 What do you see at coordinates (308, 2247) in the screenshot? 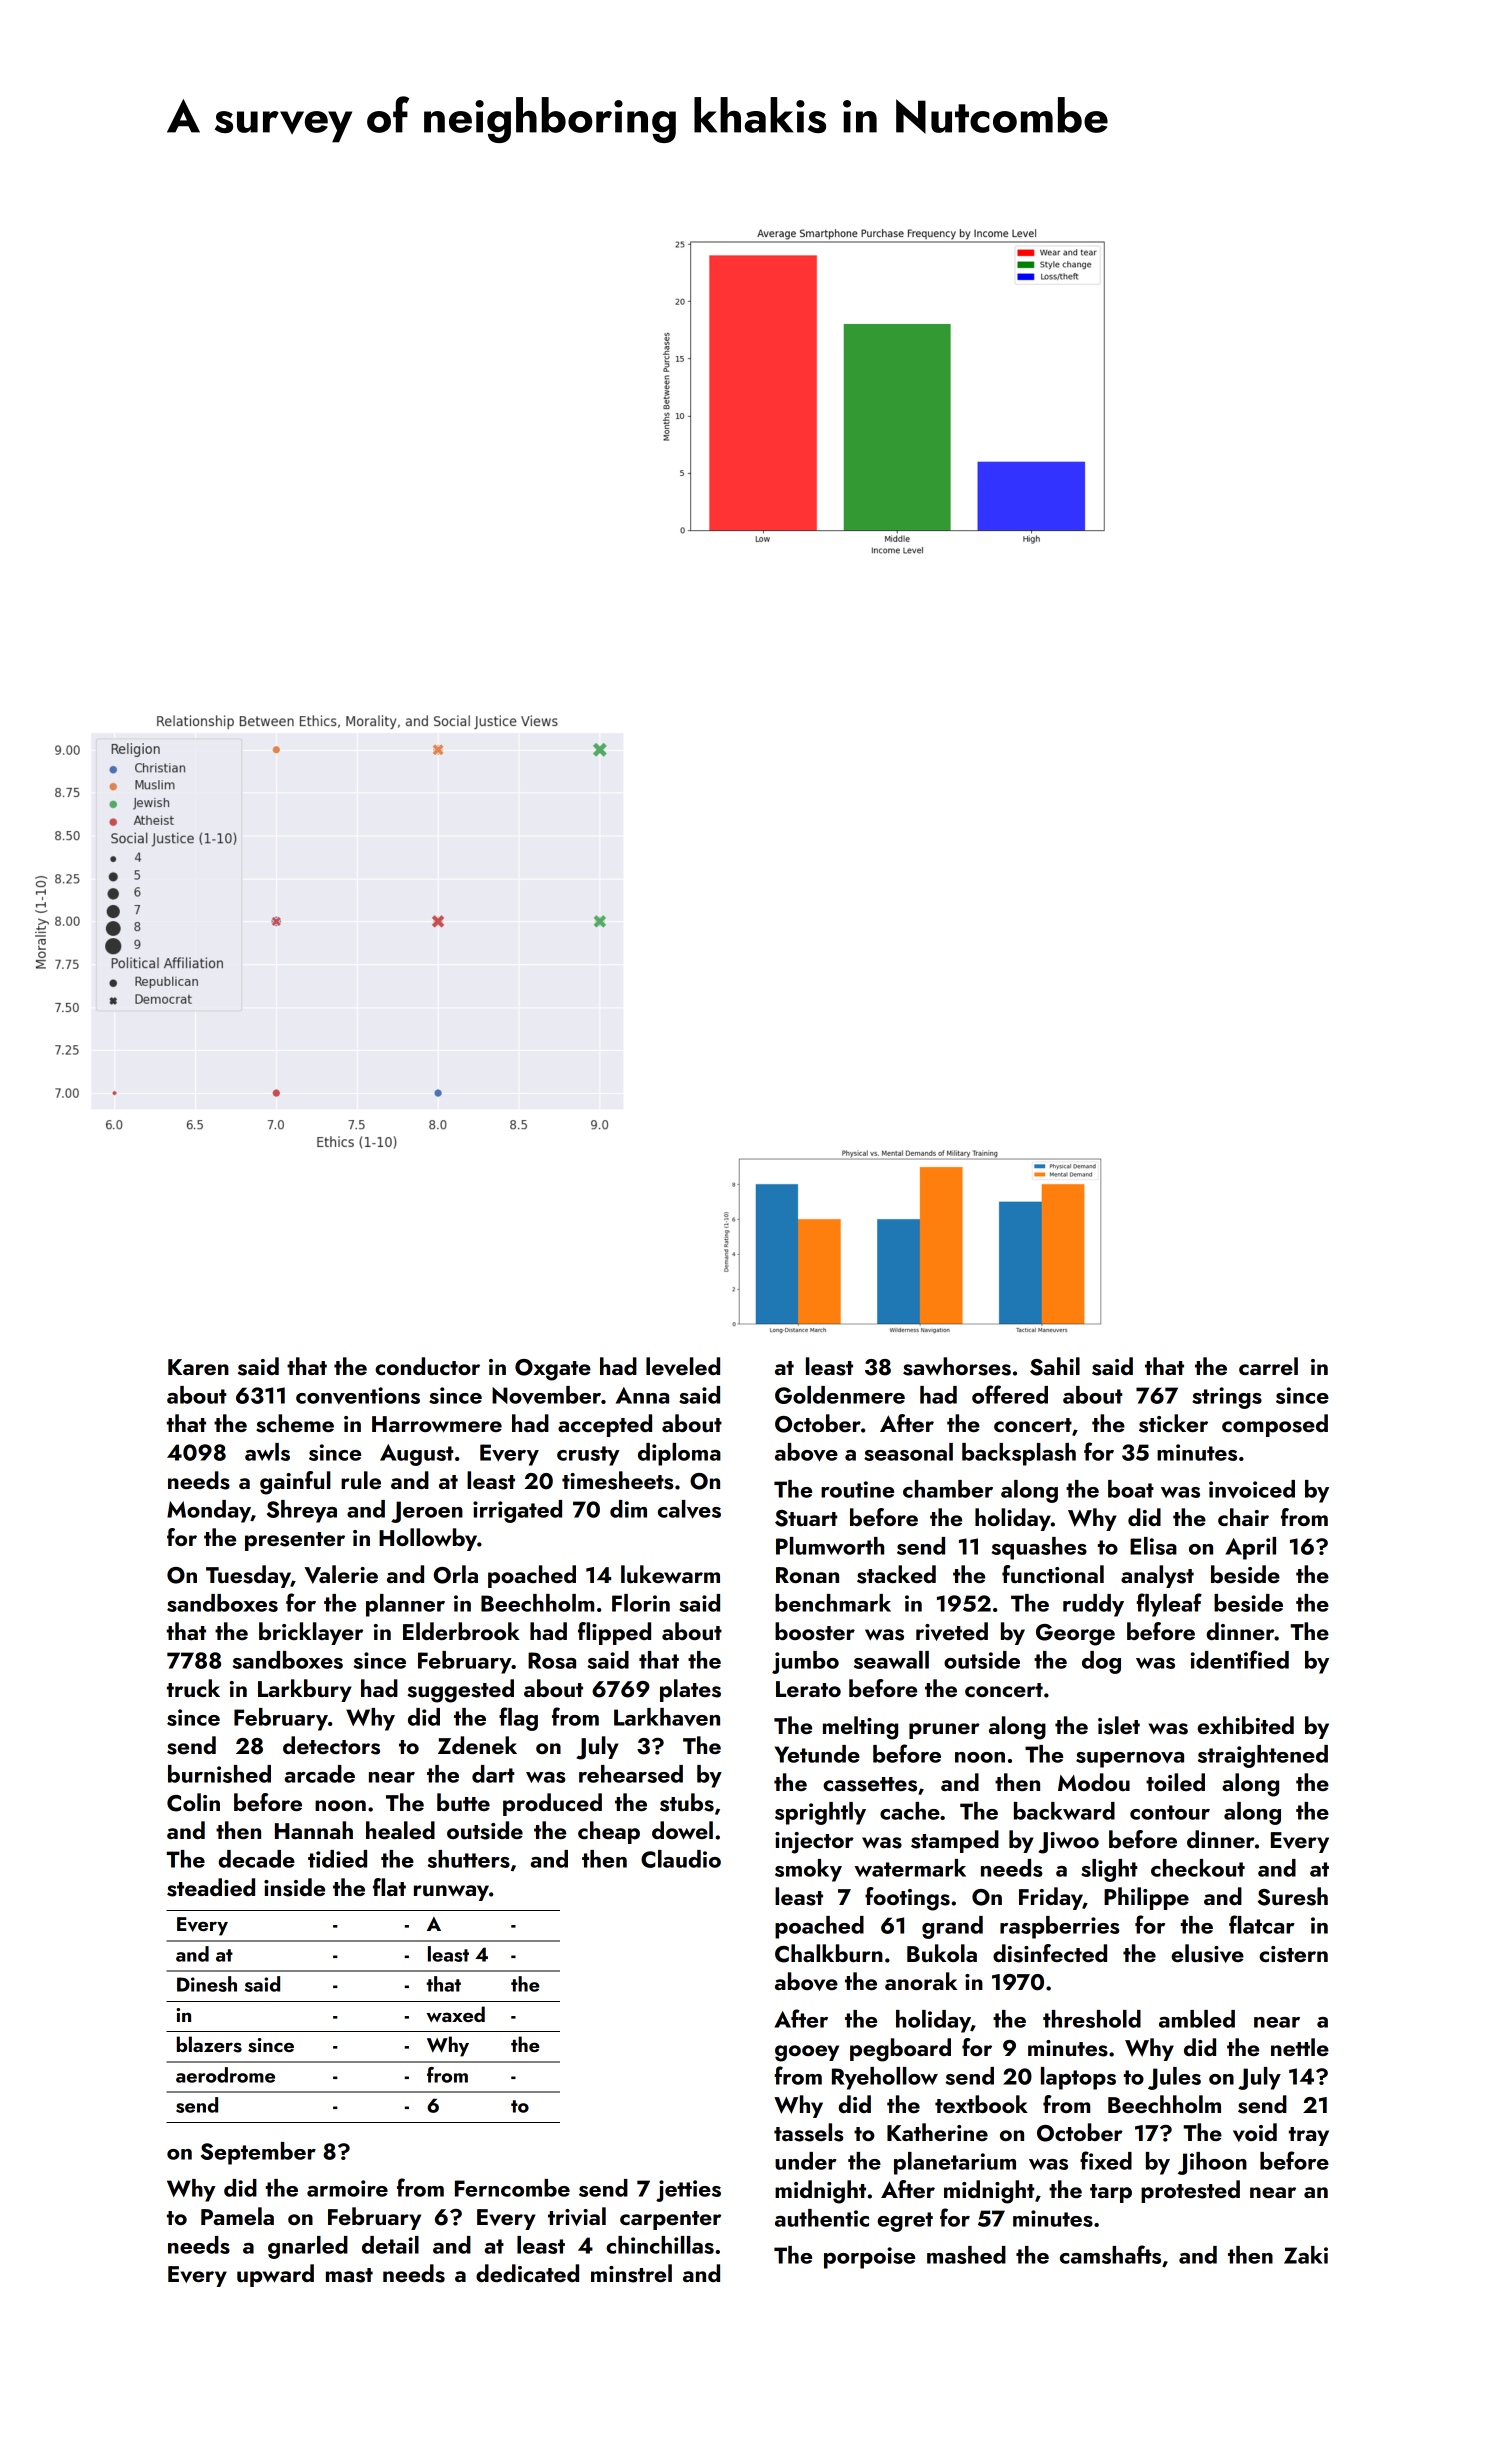
I see `gnarled` at bounding box center [308, 2247].
